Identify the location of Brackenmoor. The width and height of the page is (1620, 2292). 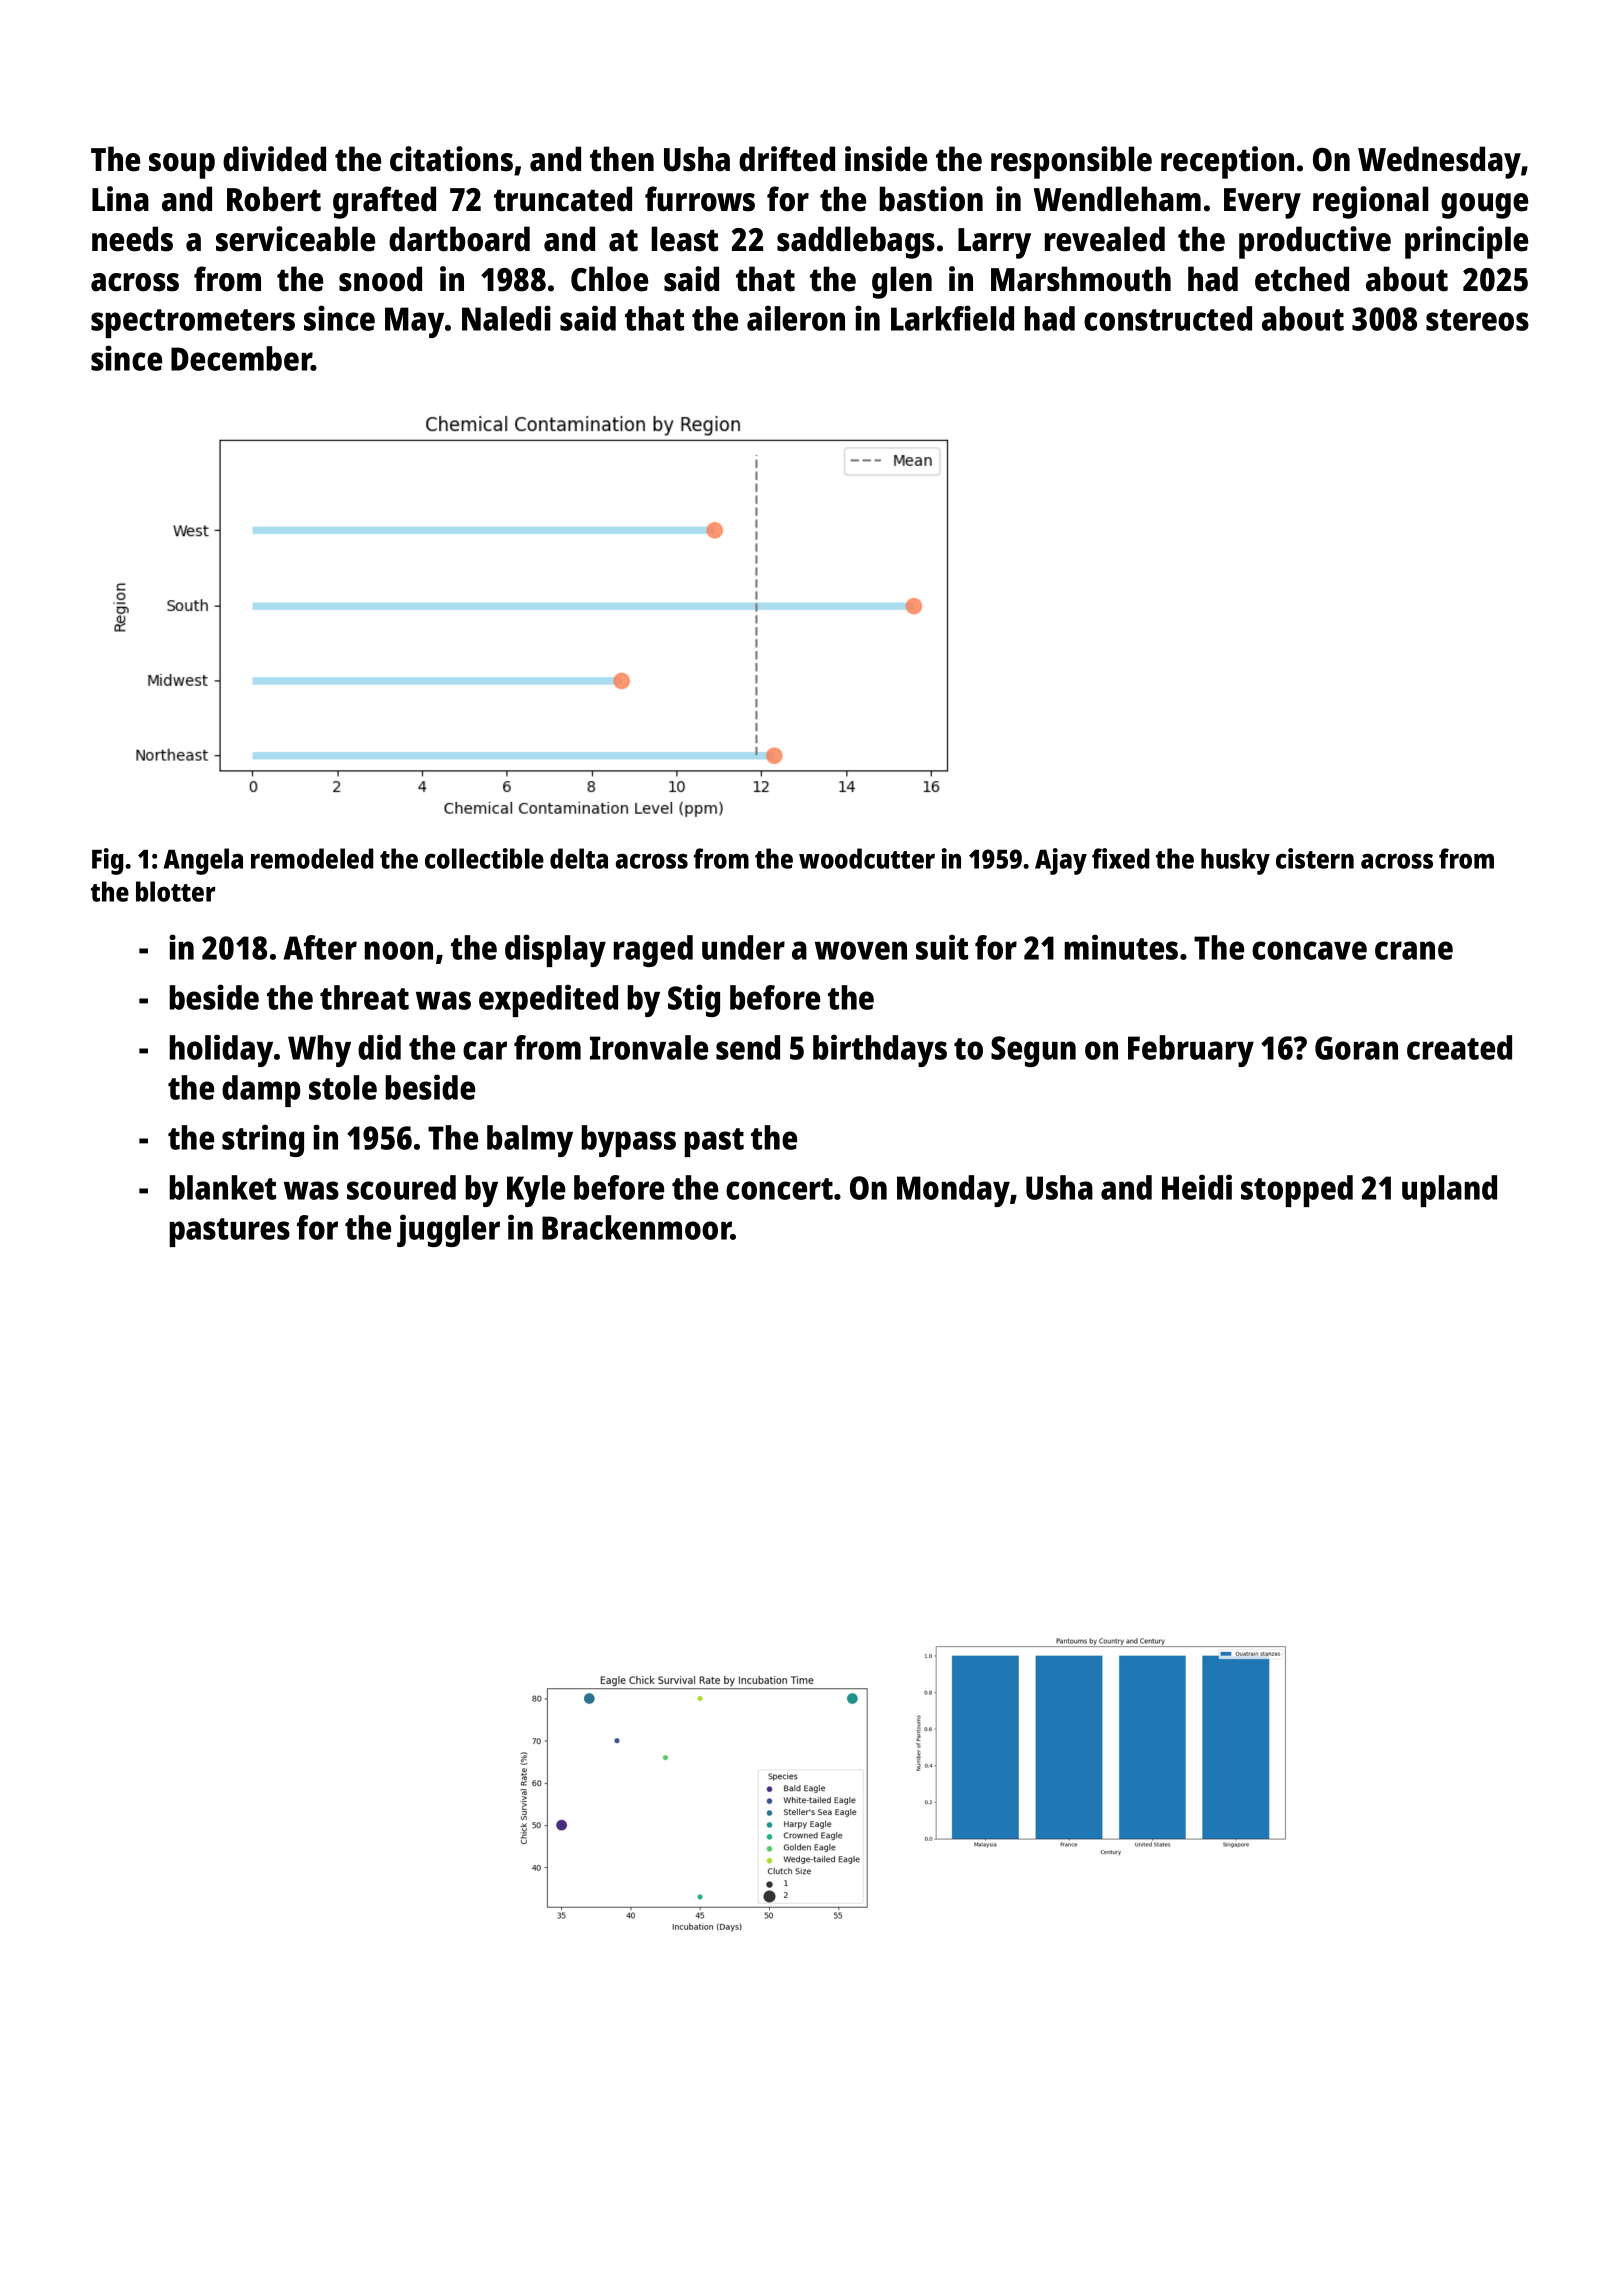
(636, 1227).
